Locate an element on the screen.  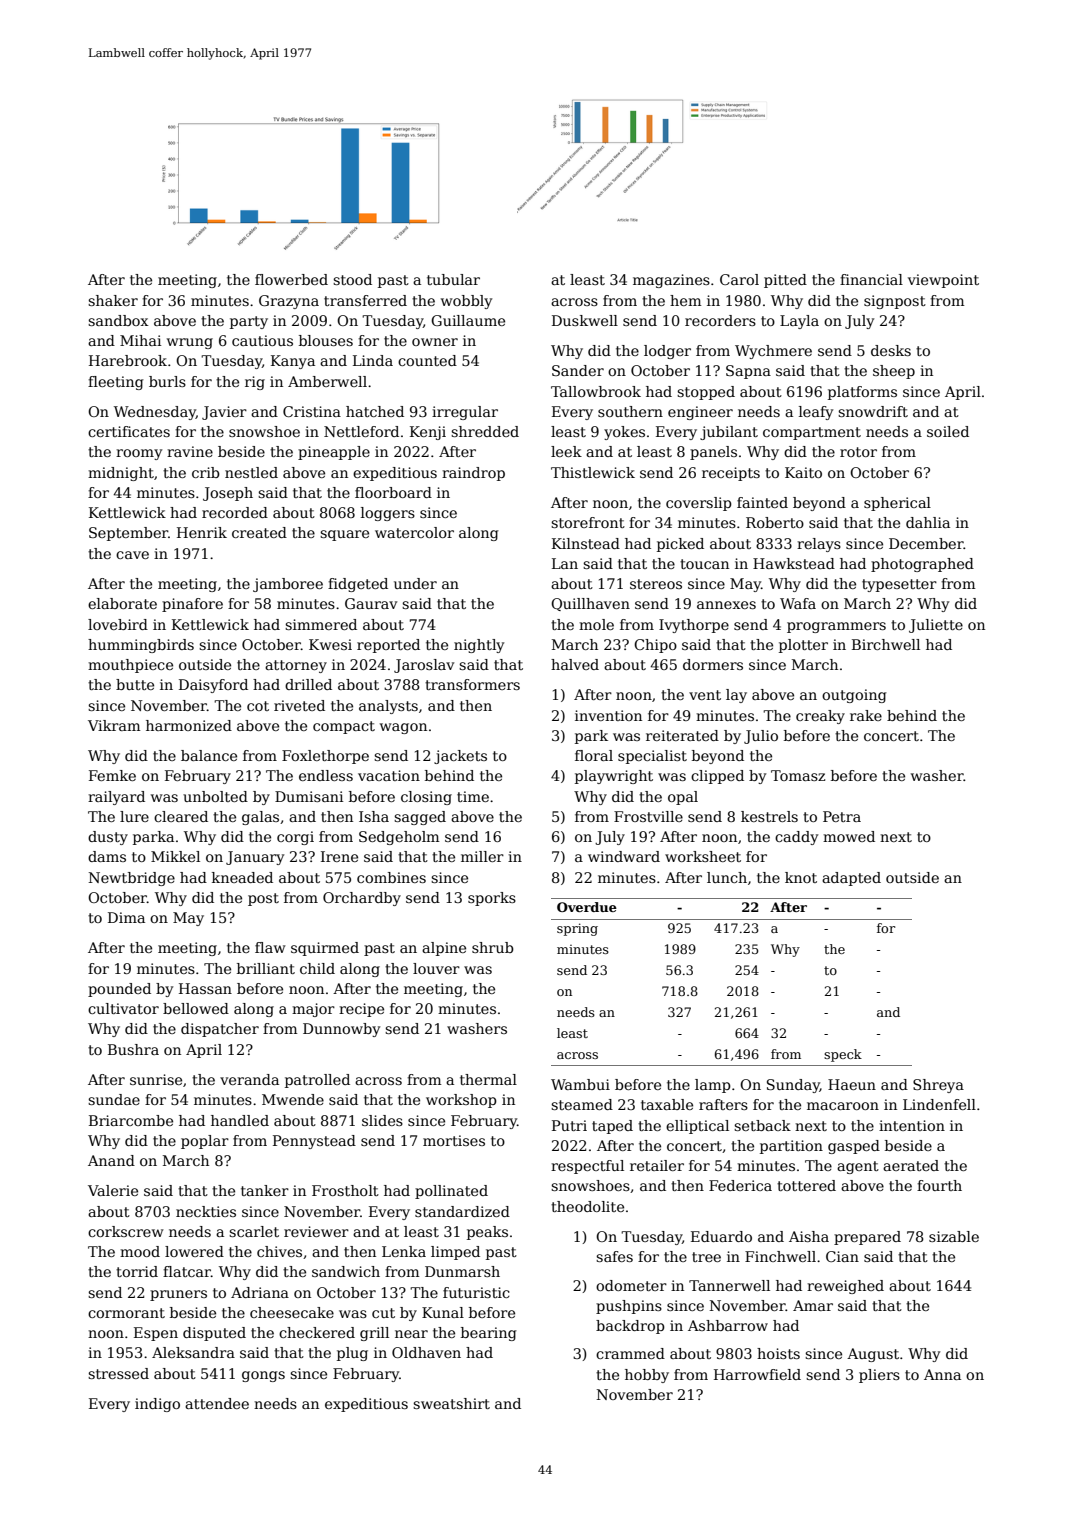
Kilnstead is located at coordinates (586, 543).
